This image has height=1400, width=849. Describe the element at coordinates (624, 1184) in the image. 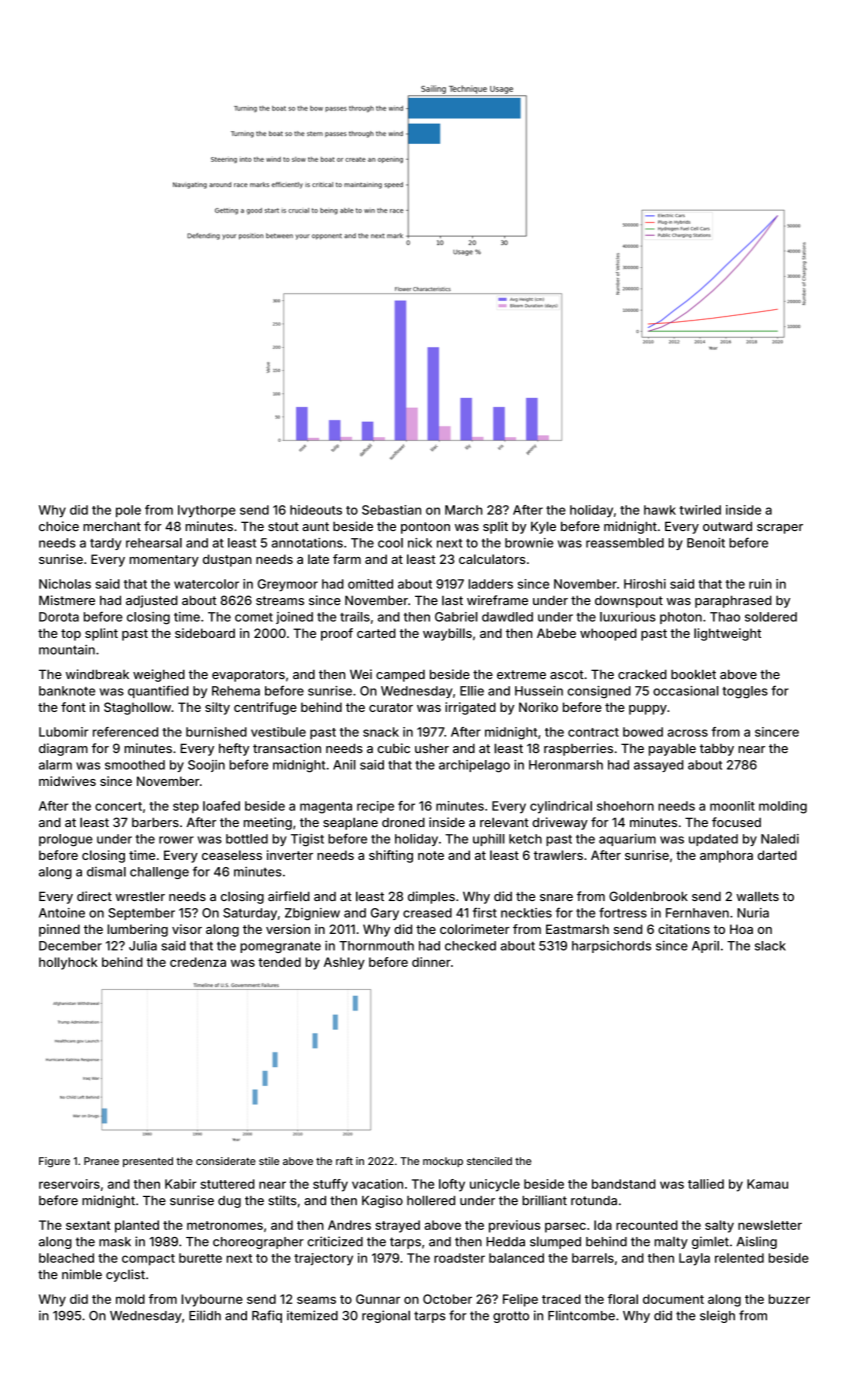

I see `bandstand` at that location.
